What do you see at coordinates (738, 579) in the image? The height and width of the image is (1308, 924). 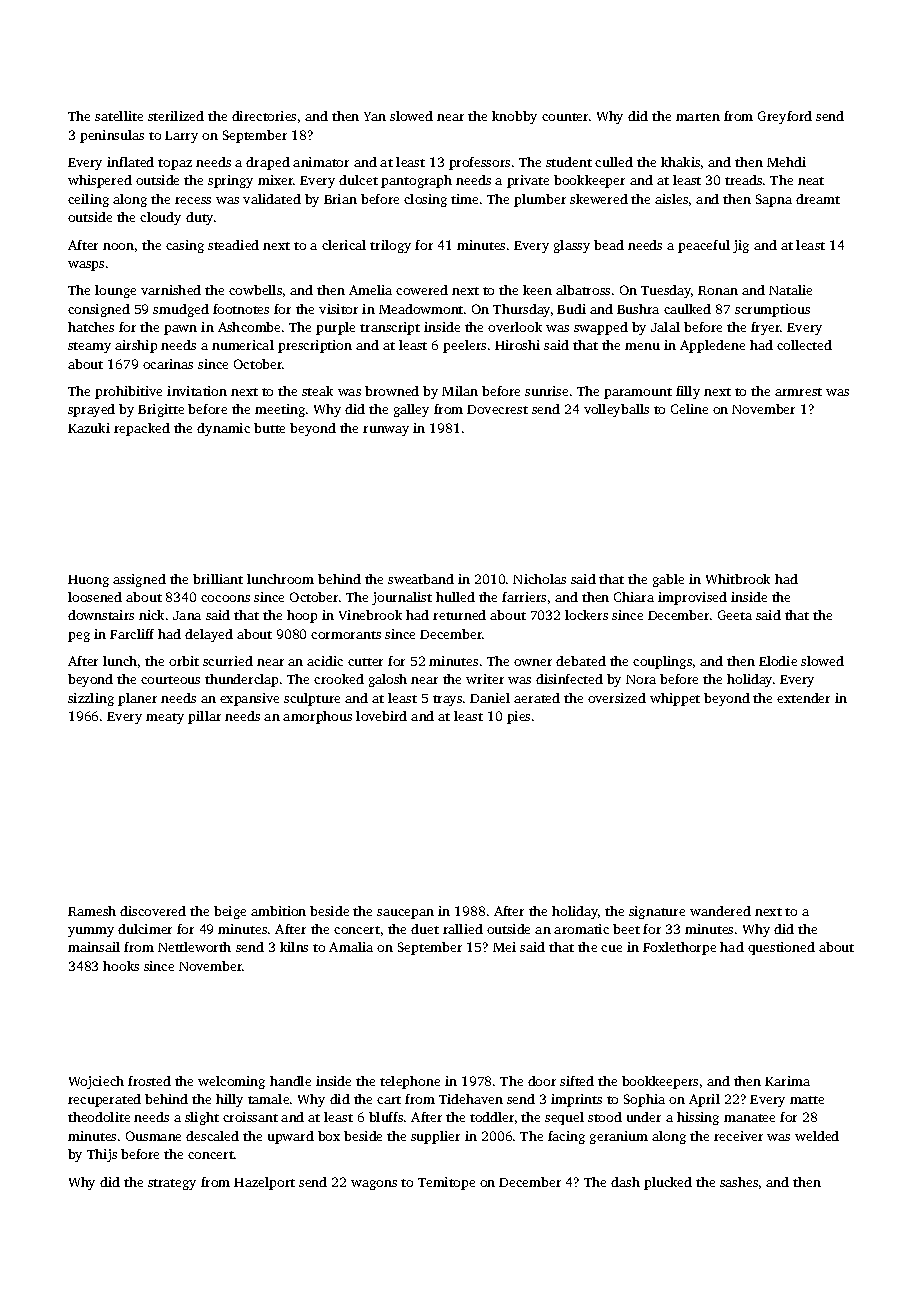 I see `Whitbrook` at bounding box center [738, 579].
